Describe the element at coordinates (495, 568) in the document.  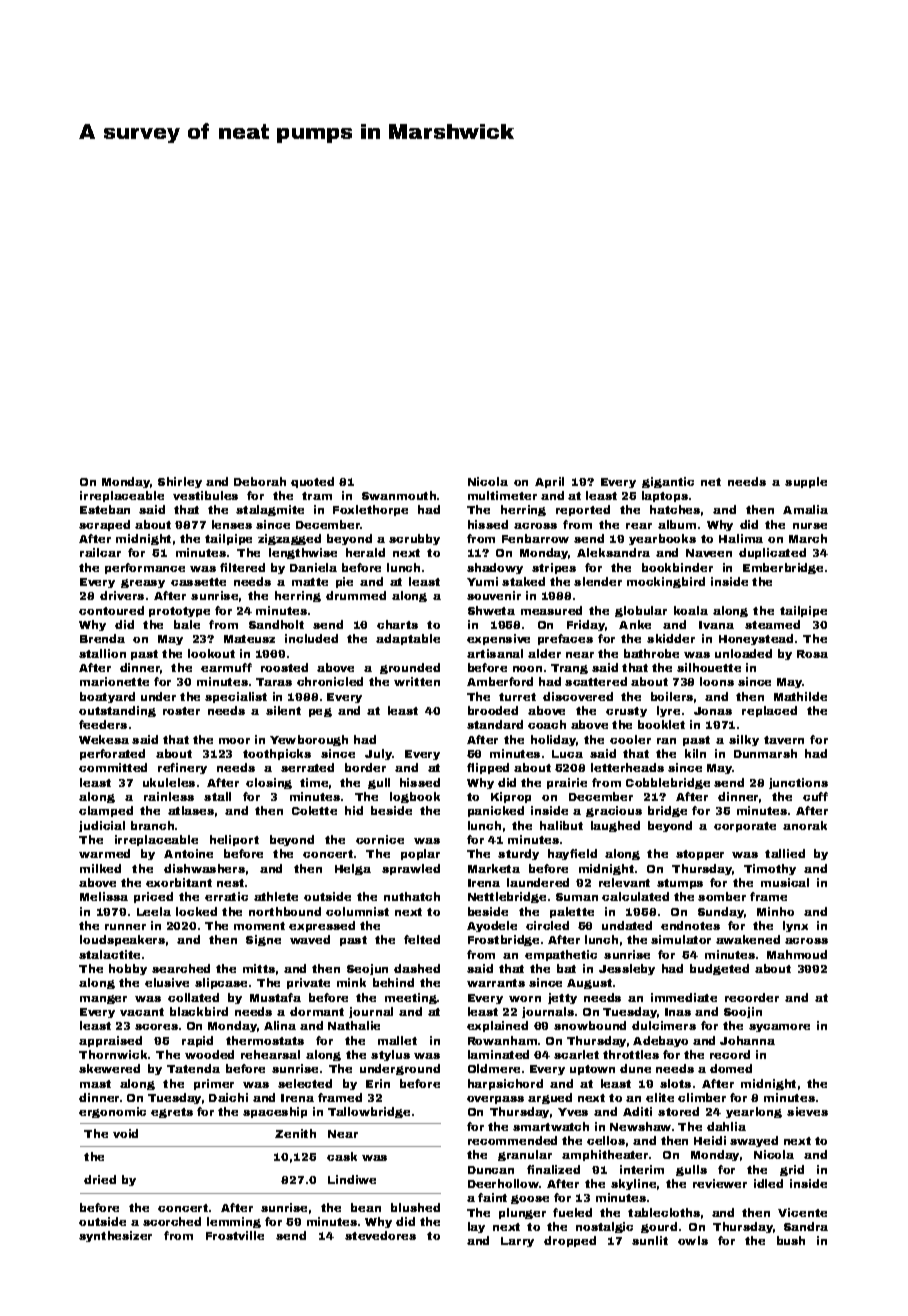
I see `shadowy` at that location.
